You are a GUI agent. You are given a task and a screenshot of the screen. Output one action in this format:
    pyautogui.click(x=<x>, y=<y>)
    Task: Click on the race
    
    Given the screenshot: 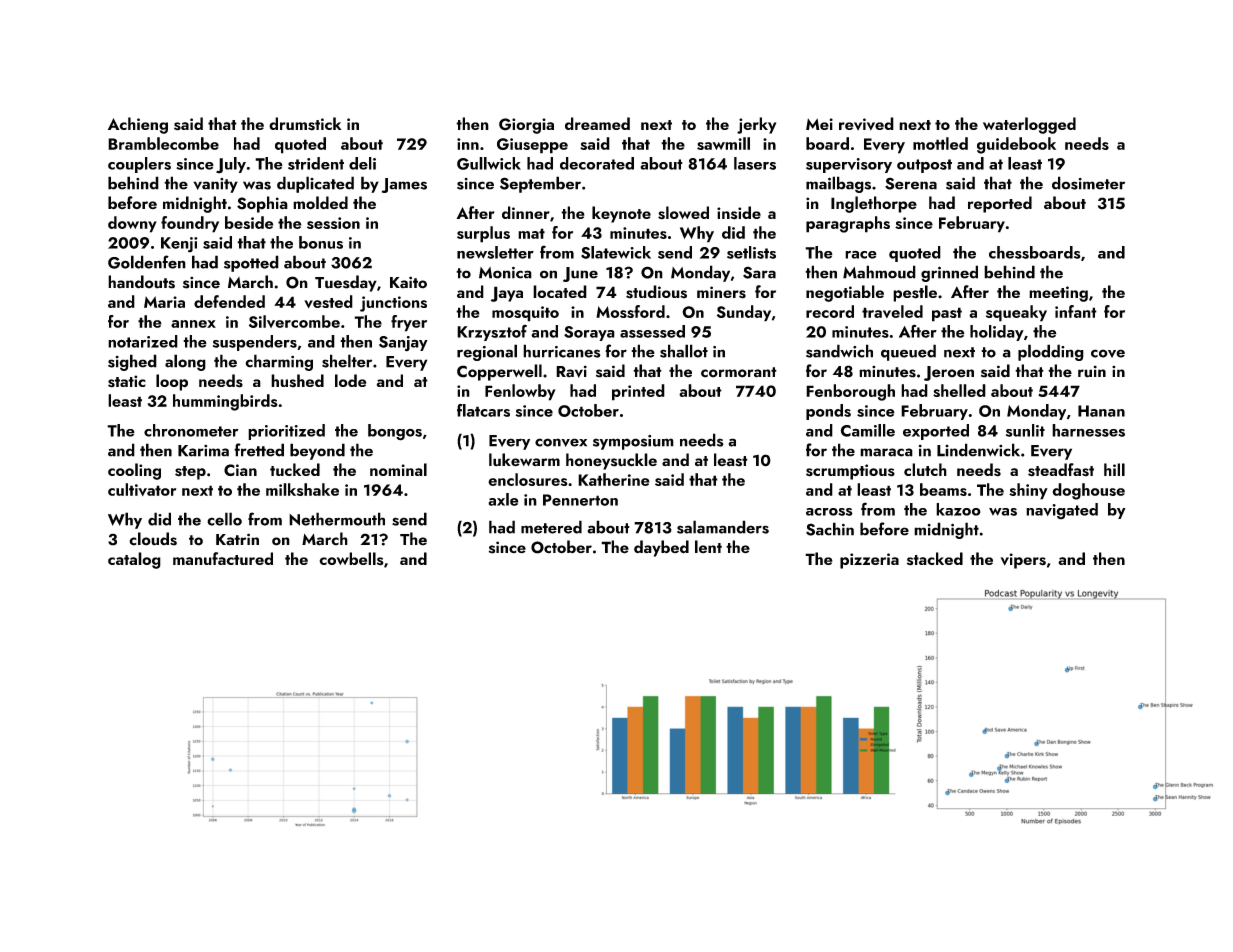 What is the action you would take?
    pyautogui.click(x=861, y=254)
